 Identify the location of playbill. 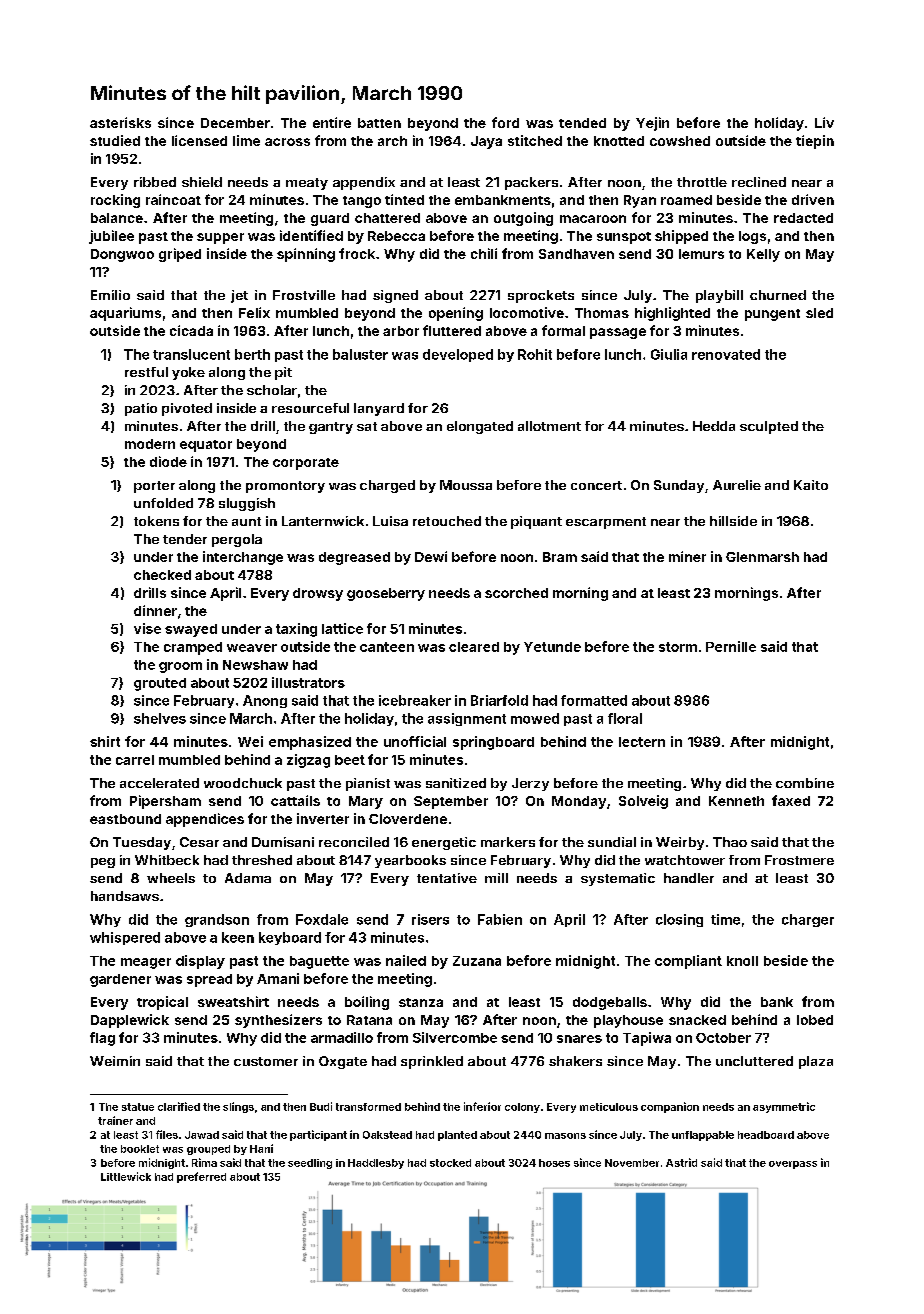
(719, 296).
